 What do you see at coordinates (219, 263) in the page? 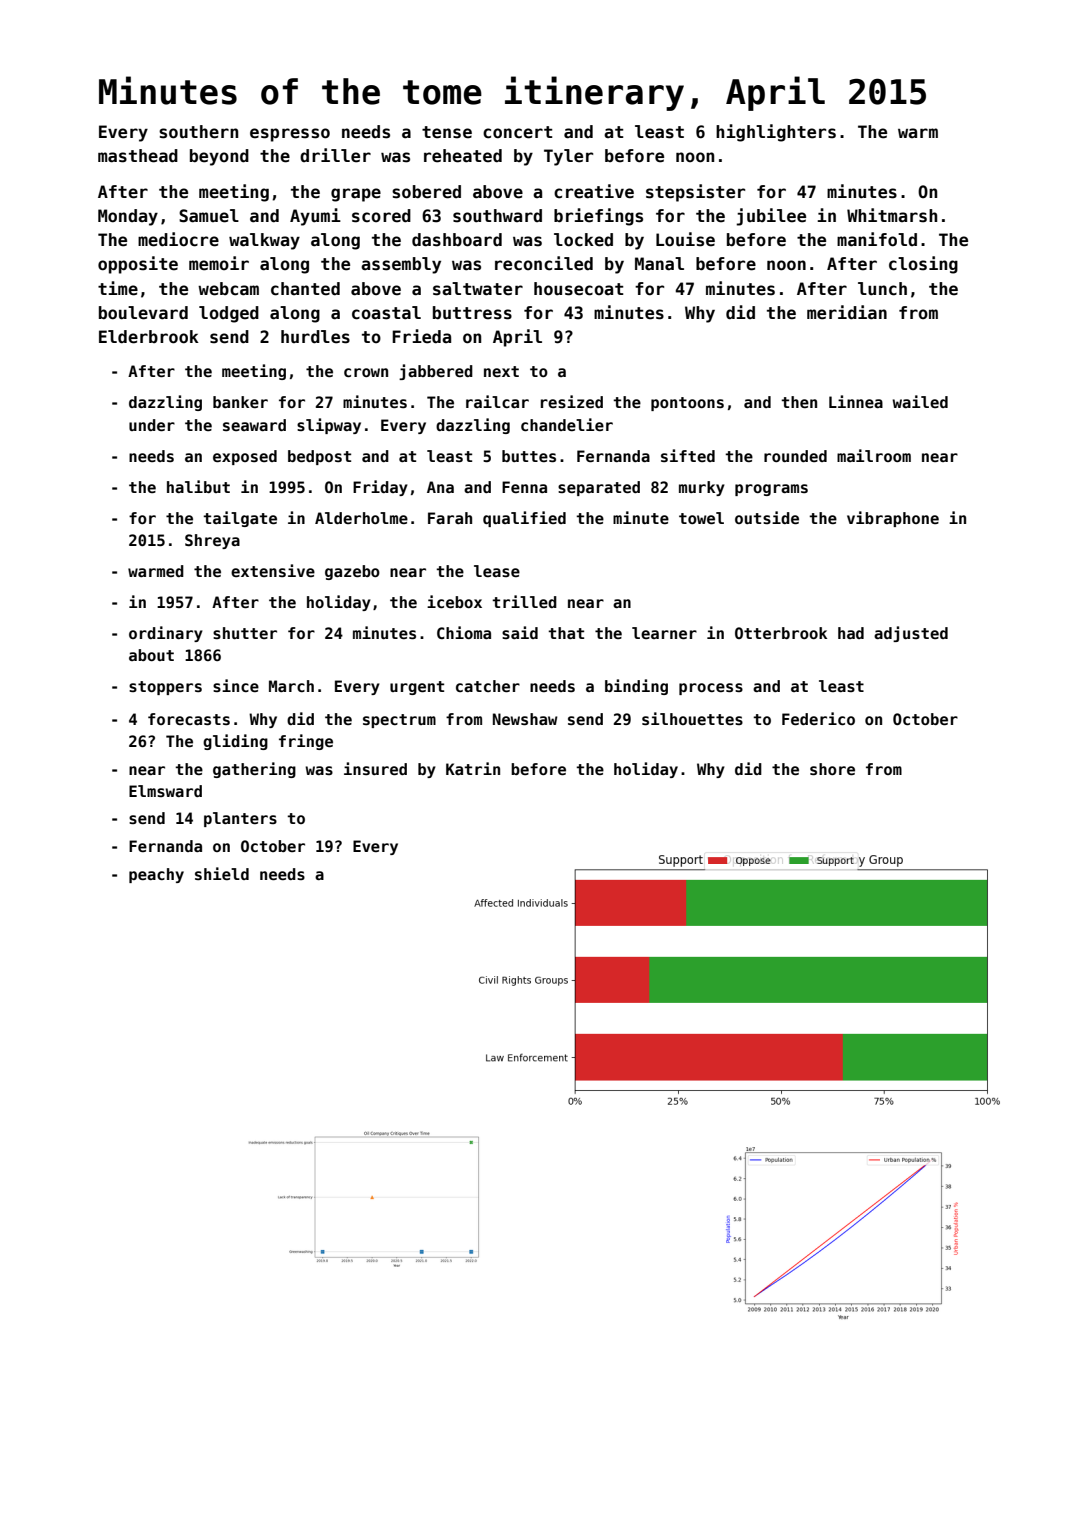
I see `memoir` at bounding box center [219, 263].
